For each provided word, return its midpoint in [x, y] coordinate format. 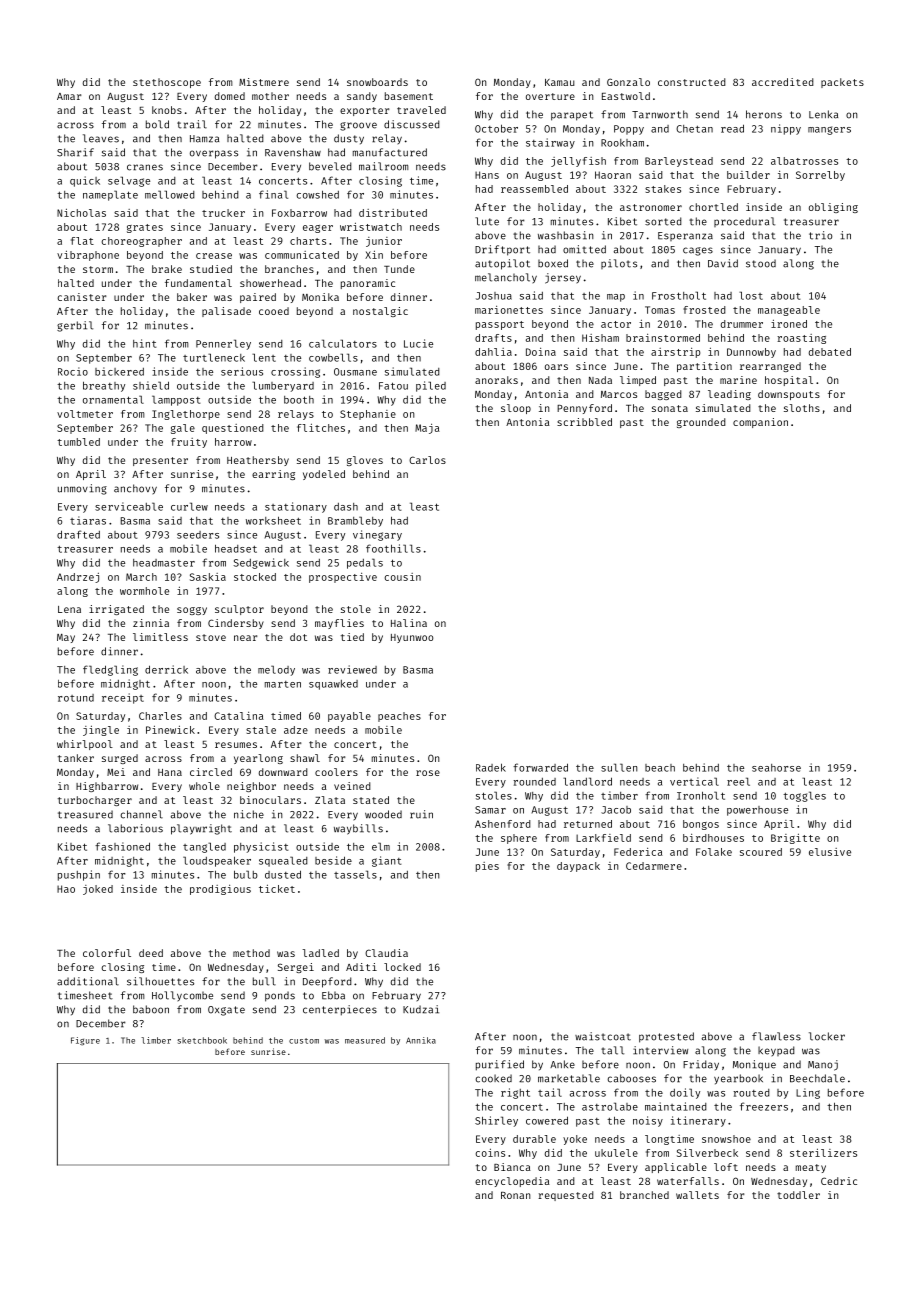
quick [85, 181]
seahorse [776, 768]
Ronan [516, 1195]
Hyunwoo [412, 638]
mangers [829, 130]
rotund [76, 698]
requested [566, 1196]
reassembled [534, 189]
